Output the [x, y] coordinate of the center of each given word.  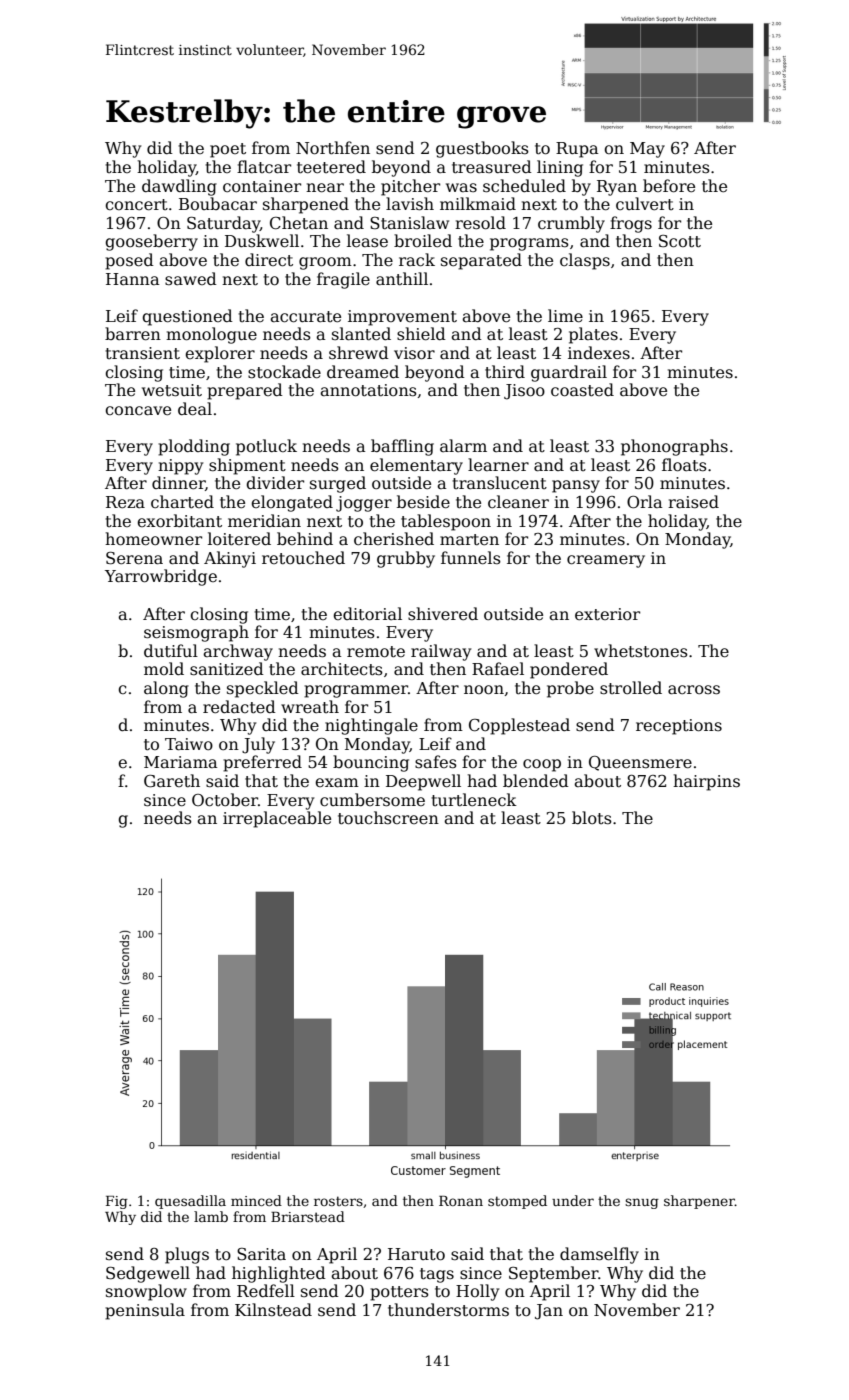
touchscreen [388, 818]
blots [592, 817]
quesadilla [190, 1202]
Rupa [577, 150]
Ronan [461, 1201]
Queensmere [640, 763]
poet [228, 150]
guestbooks [482, 149]
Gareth [172, 781]
